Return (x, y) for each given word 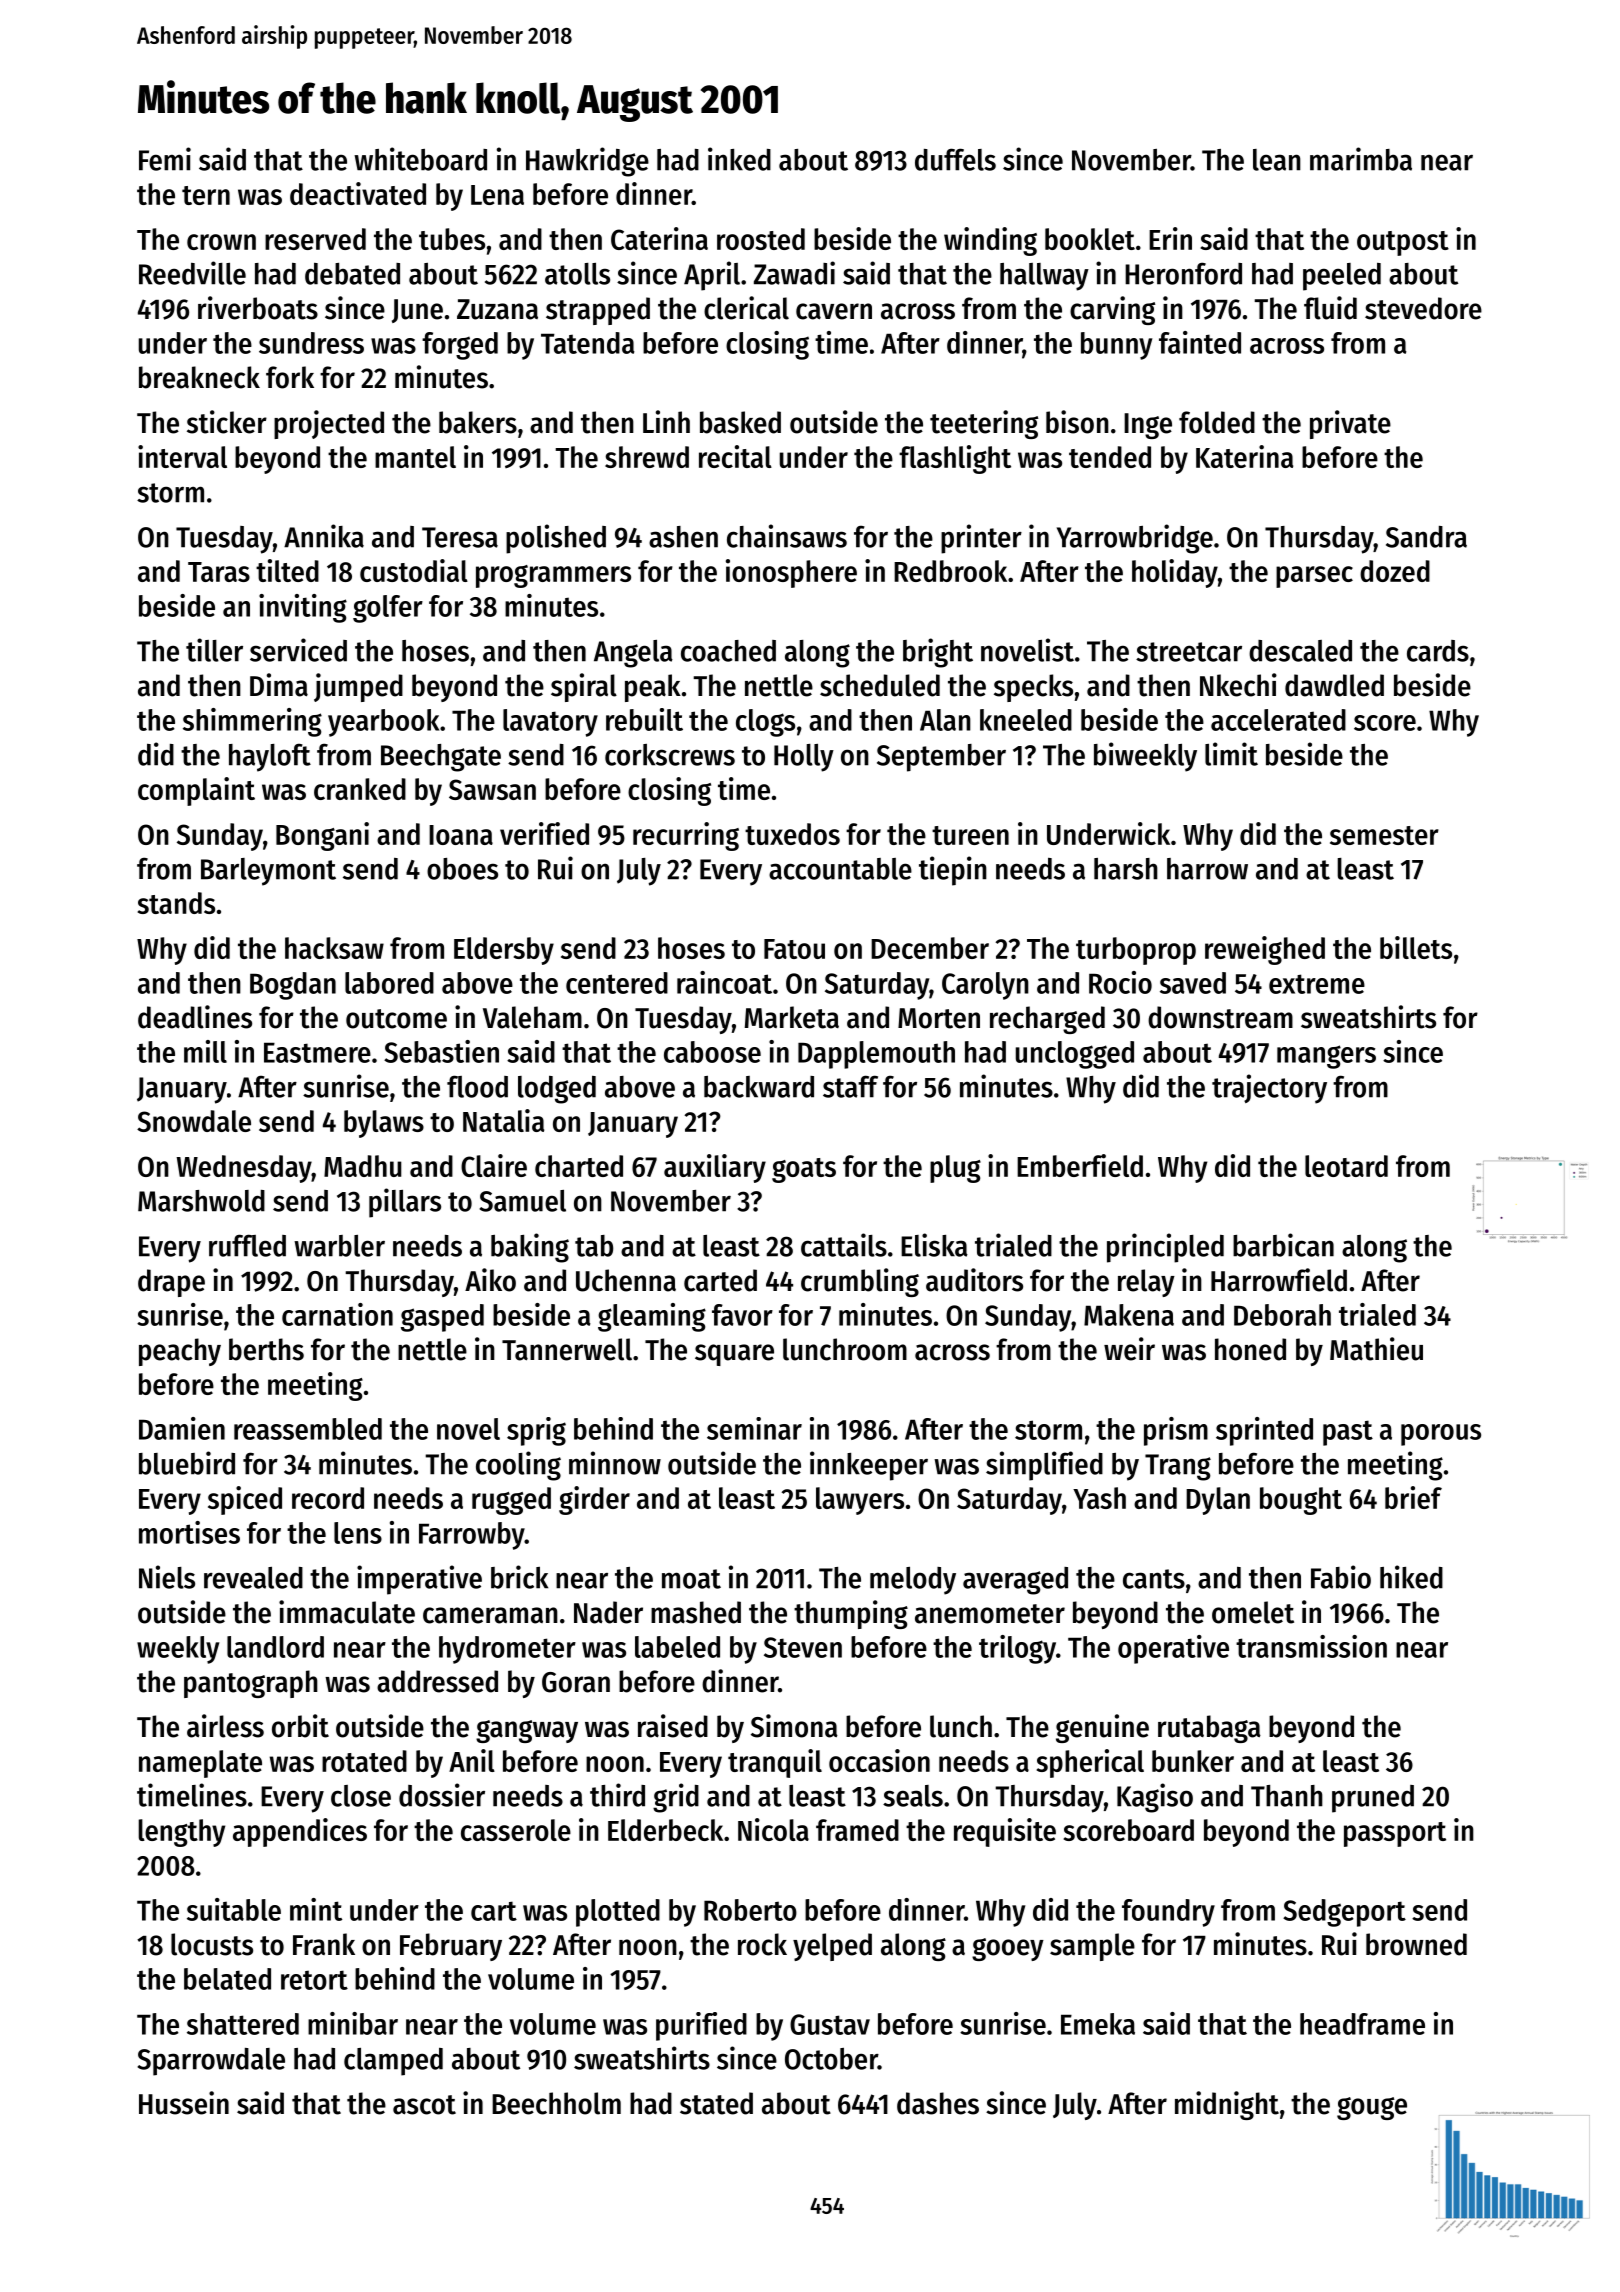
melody (913, 1581)
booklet (1090, 239)
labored (389, 983)
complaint (196, 791)
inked (739, 159)
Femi (165, 159)
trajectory (1269, 1089)
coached (728, 651)
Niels (167, 1577)
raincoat (724, 982)
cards (1438, 651)
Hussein (184, 2103)
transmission (1311, 1646)
